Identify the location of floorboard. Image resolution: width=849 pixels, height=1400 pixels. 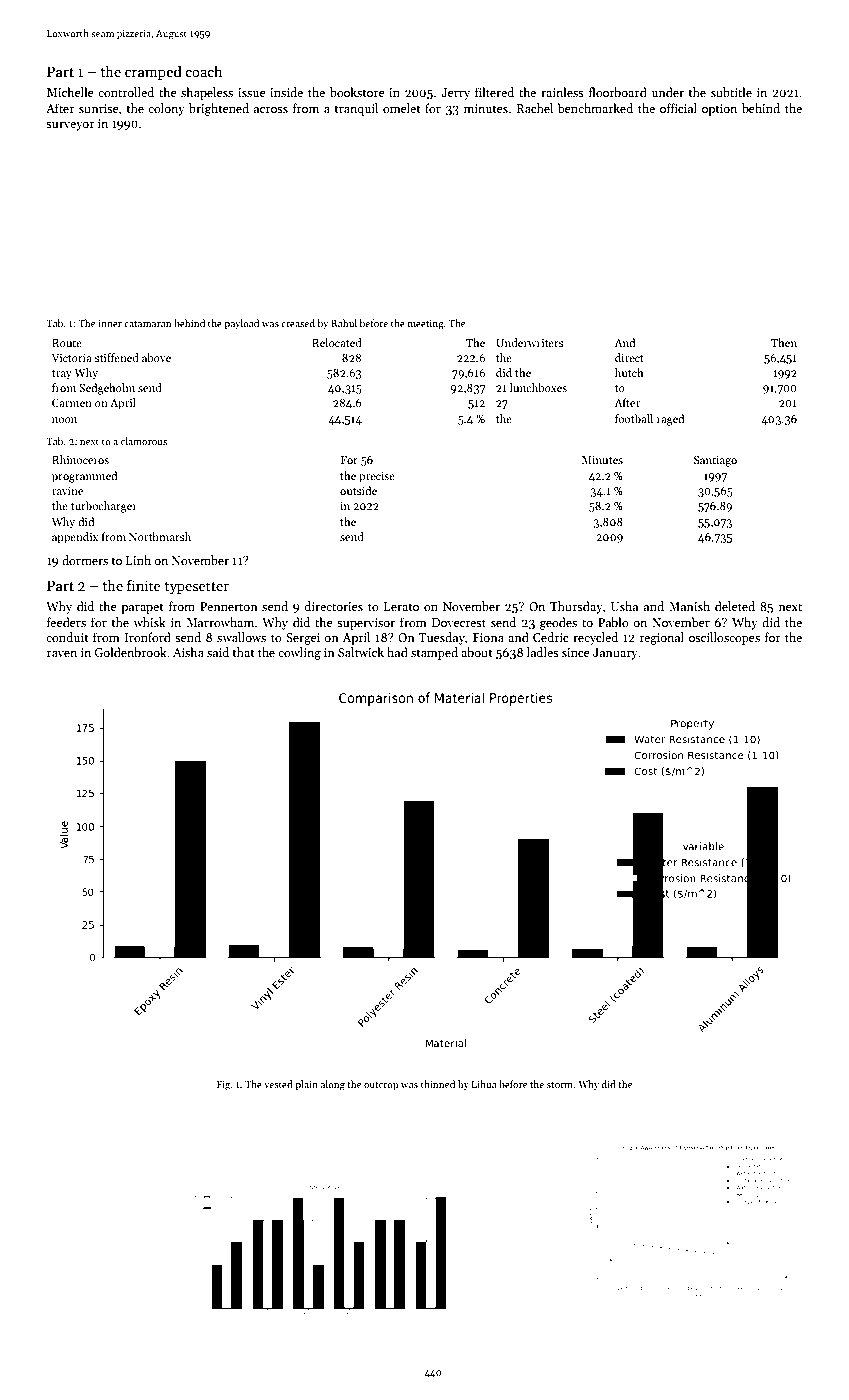
(618, 92).
